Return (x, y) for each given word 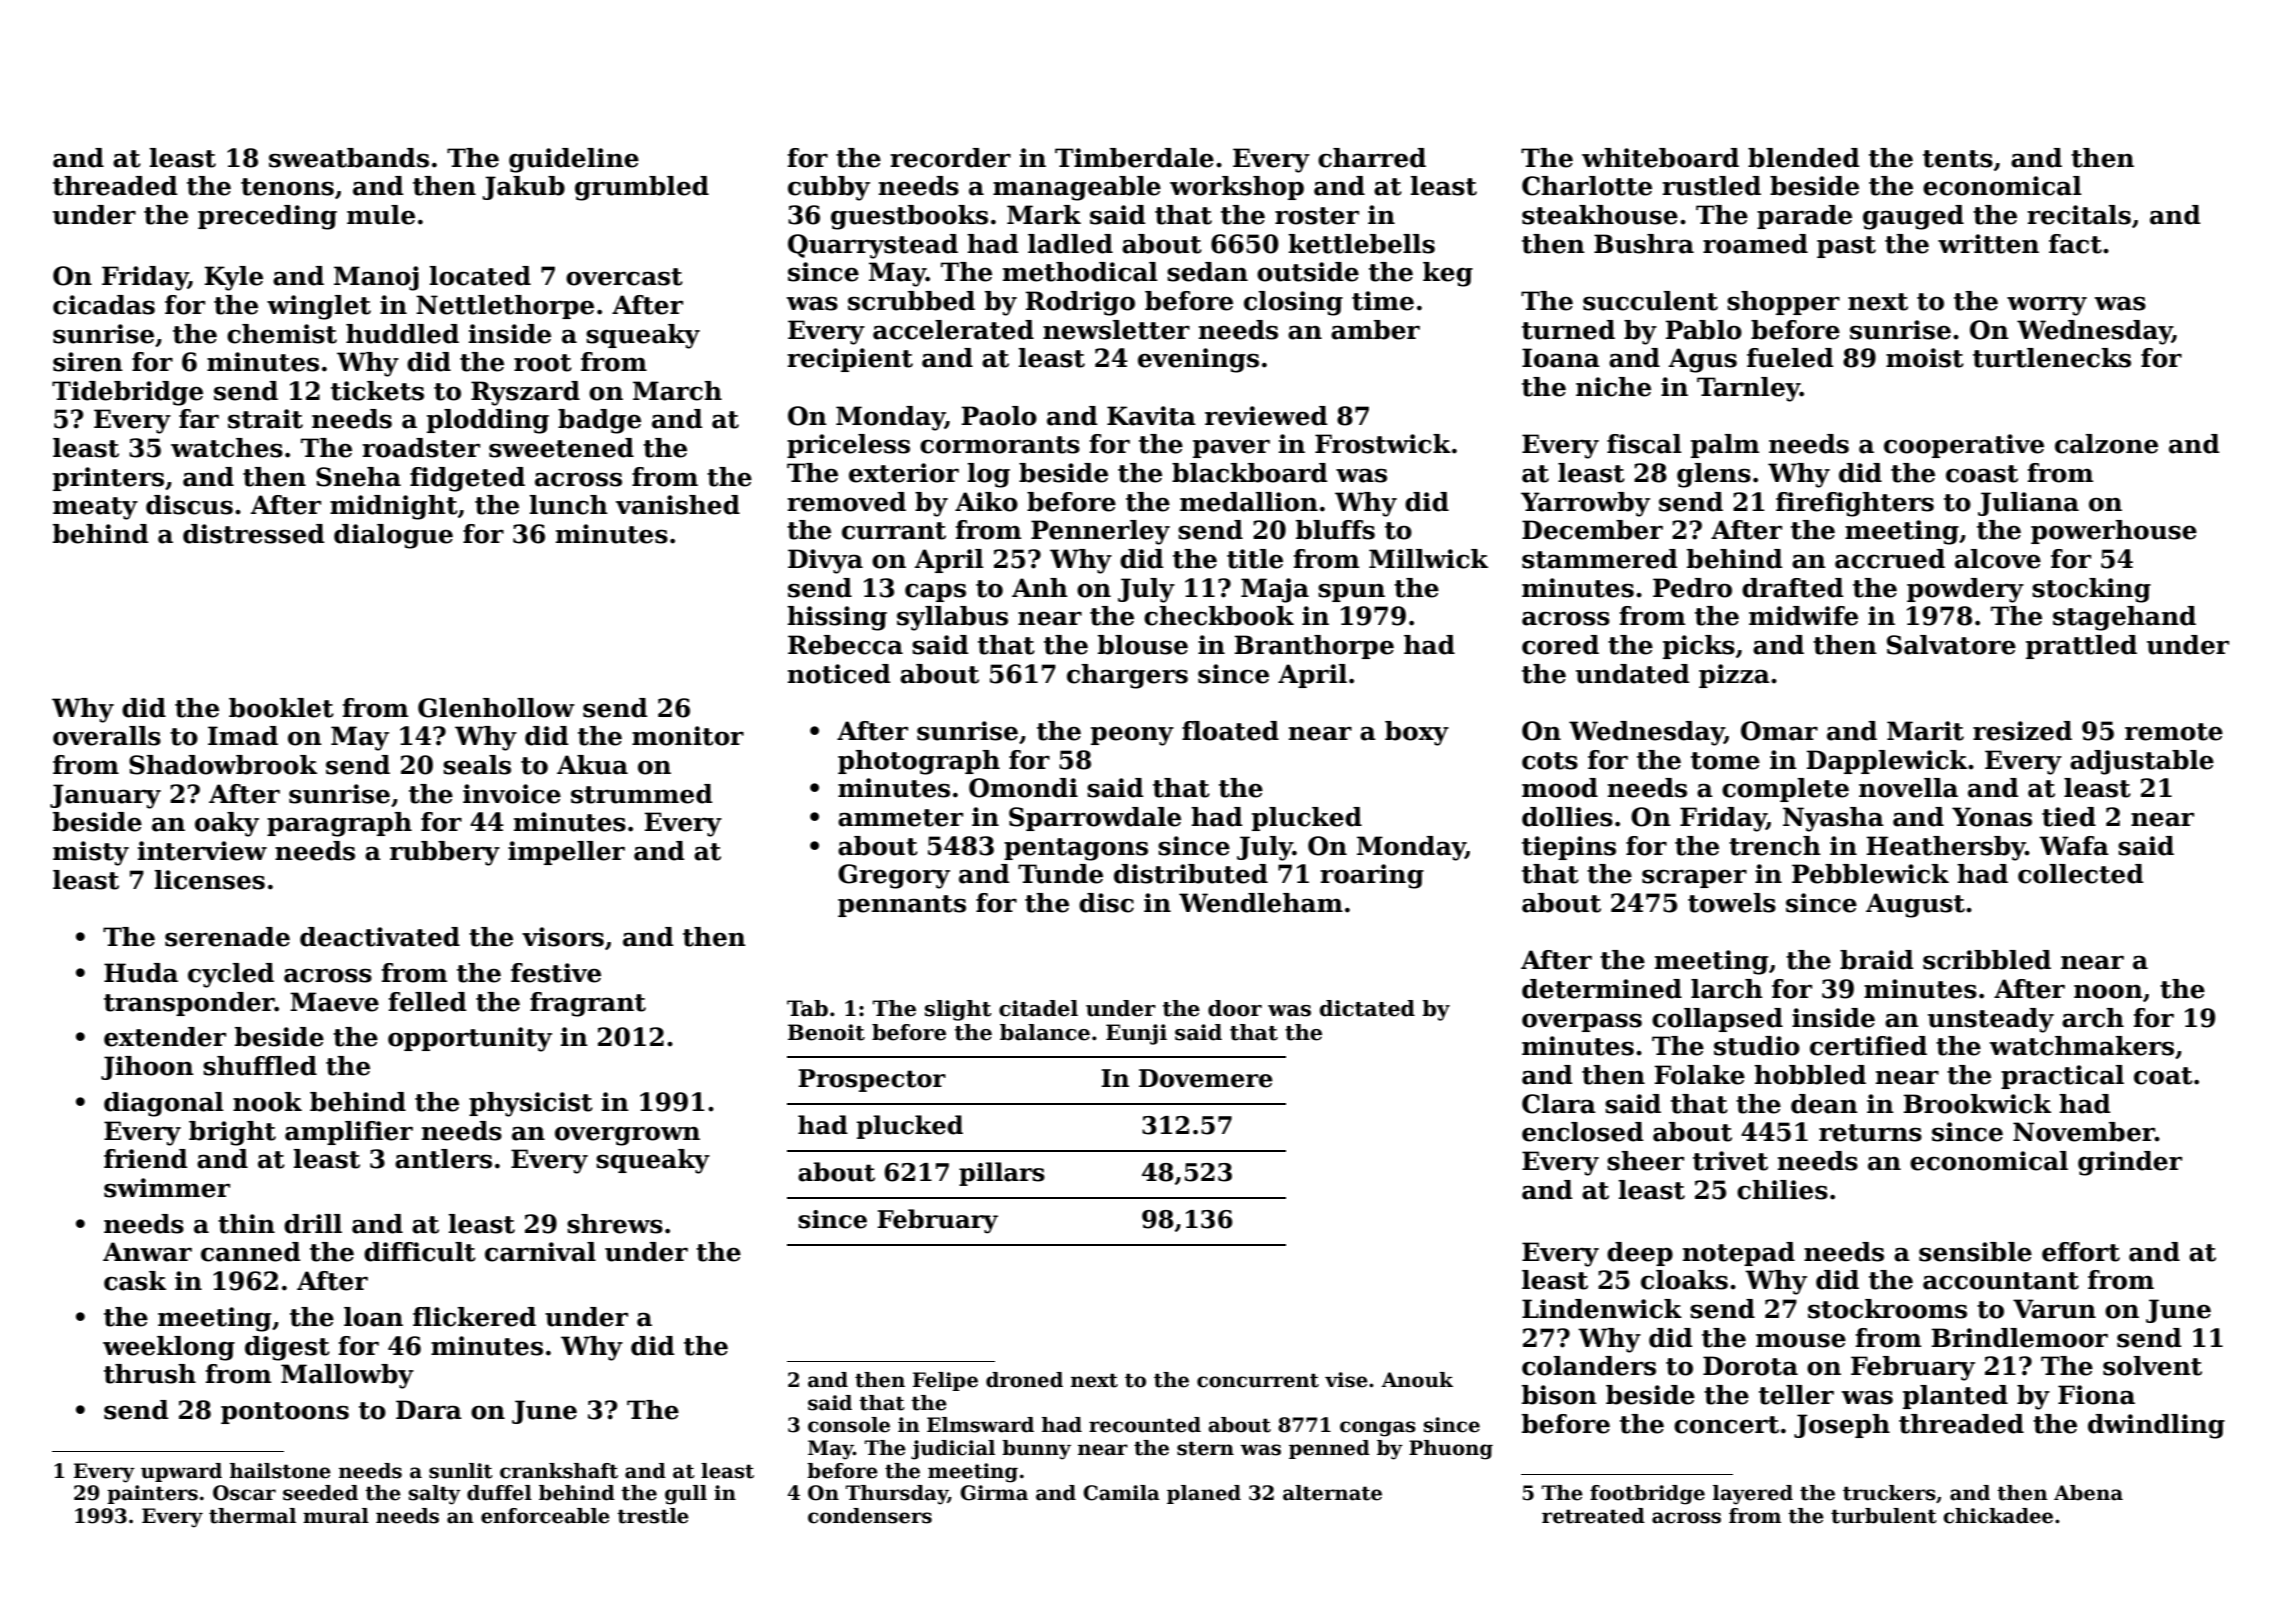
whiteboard (1660, 158)
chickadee (1998, 1516)
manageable (1077, 188)
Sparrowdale (1095, 819)
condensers (870, 1516)
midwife (1803, 616)
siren (88, 362)
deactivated (380, 937)
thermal (252, 1516)
